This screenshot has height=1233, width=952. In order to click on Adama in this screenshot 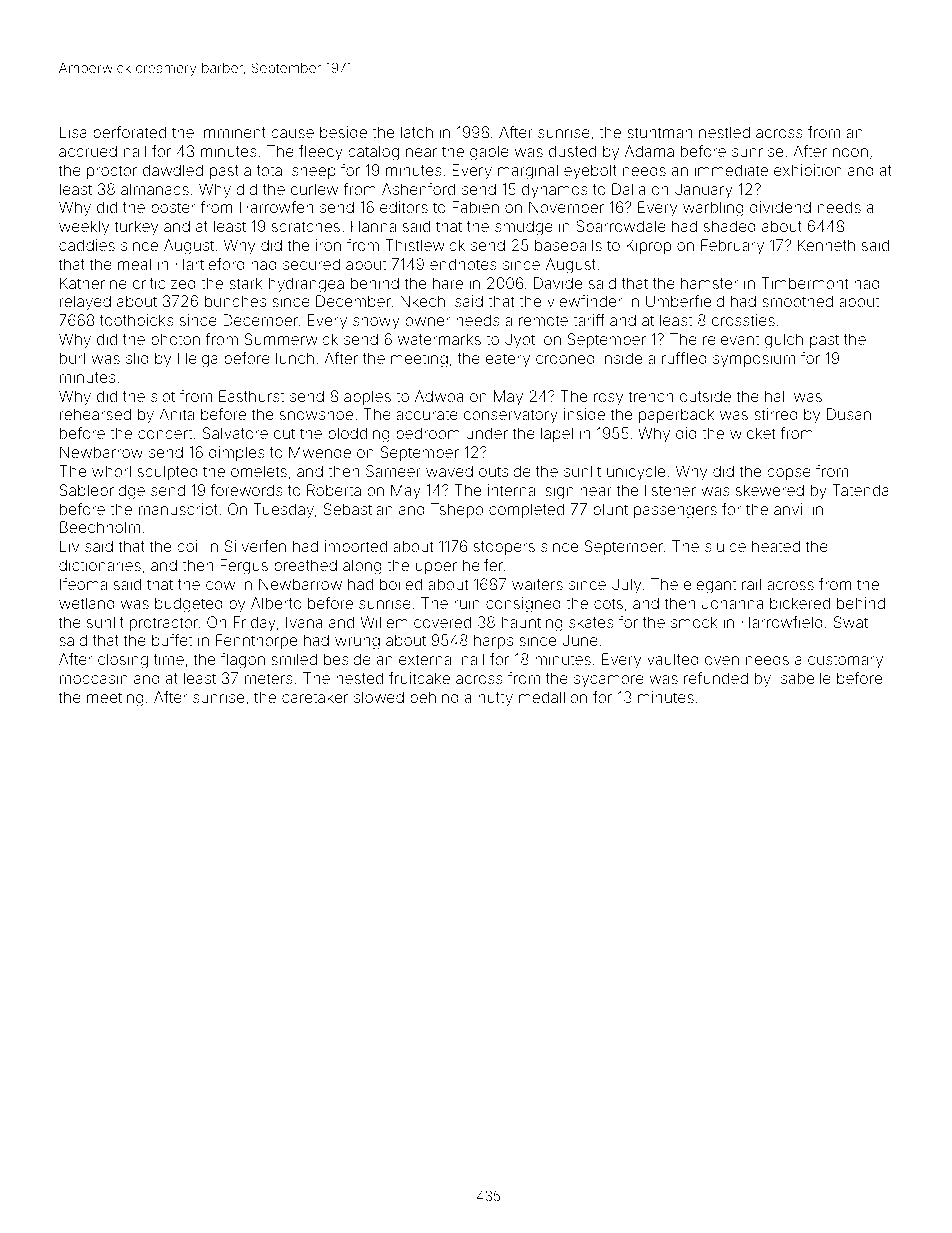, I will do `click(649, 151)`.
